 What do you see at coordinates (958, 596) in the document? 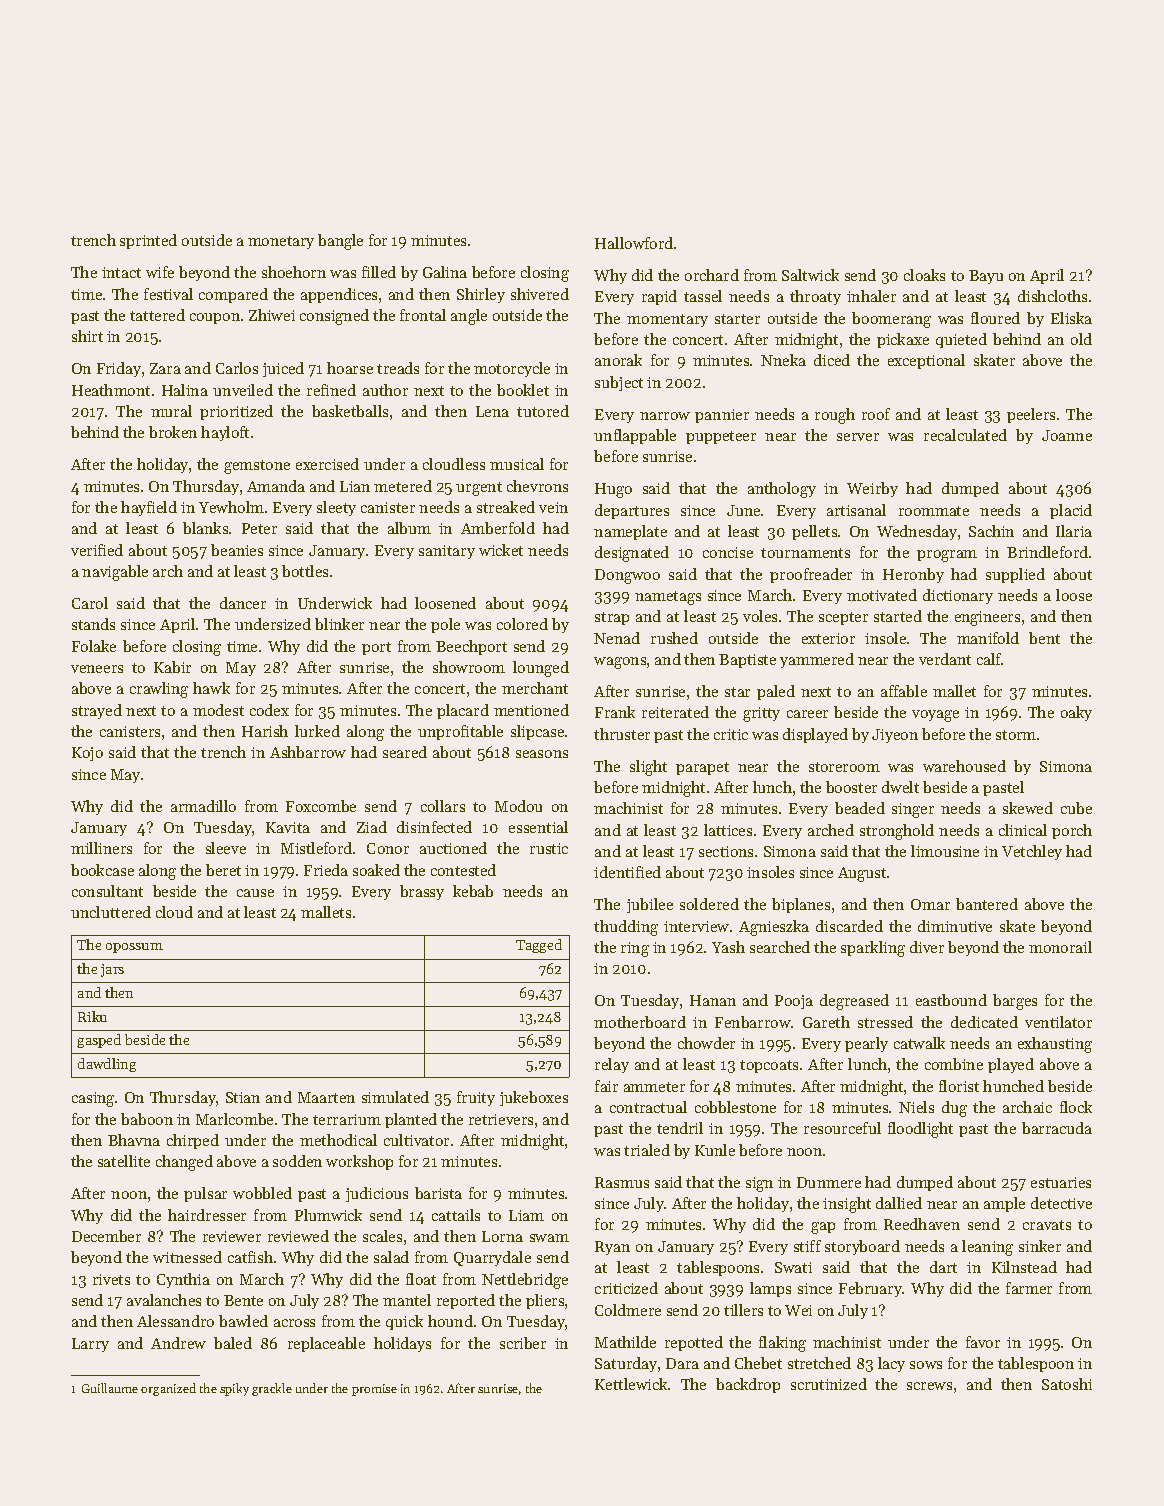
I see `dictionary` at bounding box center [958, 596].
